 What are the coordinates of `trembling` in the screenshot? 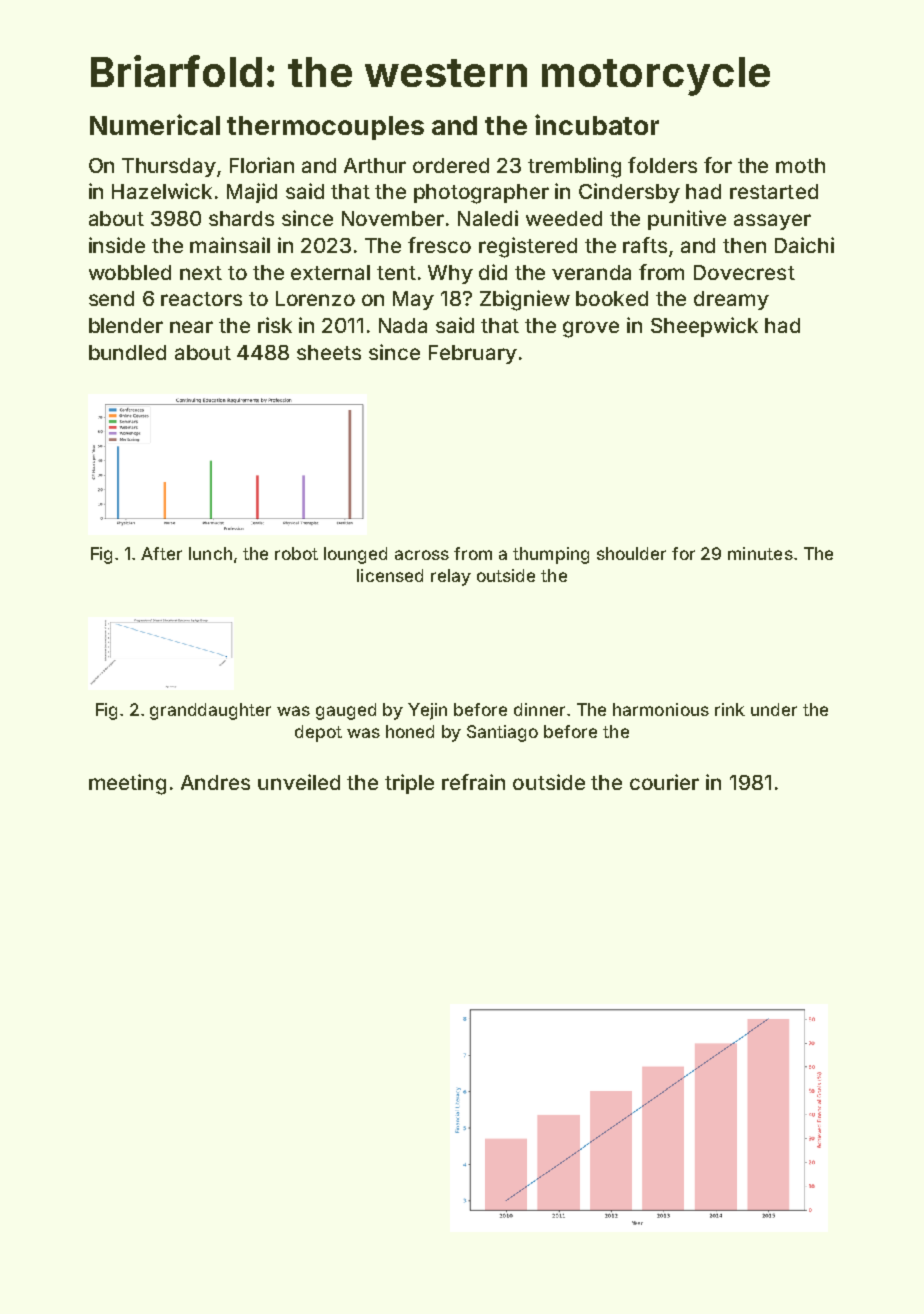 It's located at (574, 167).
